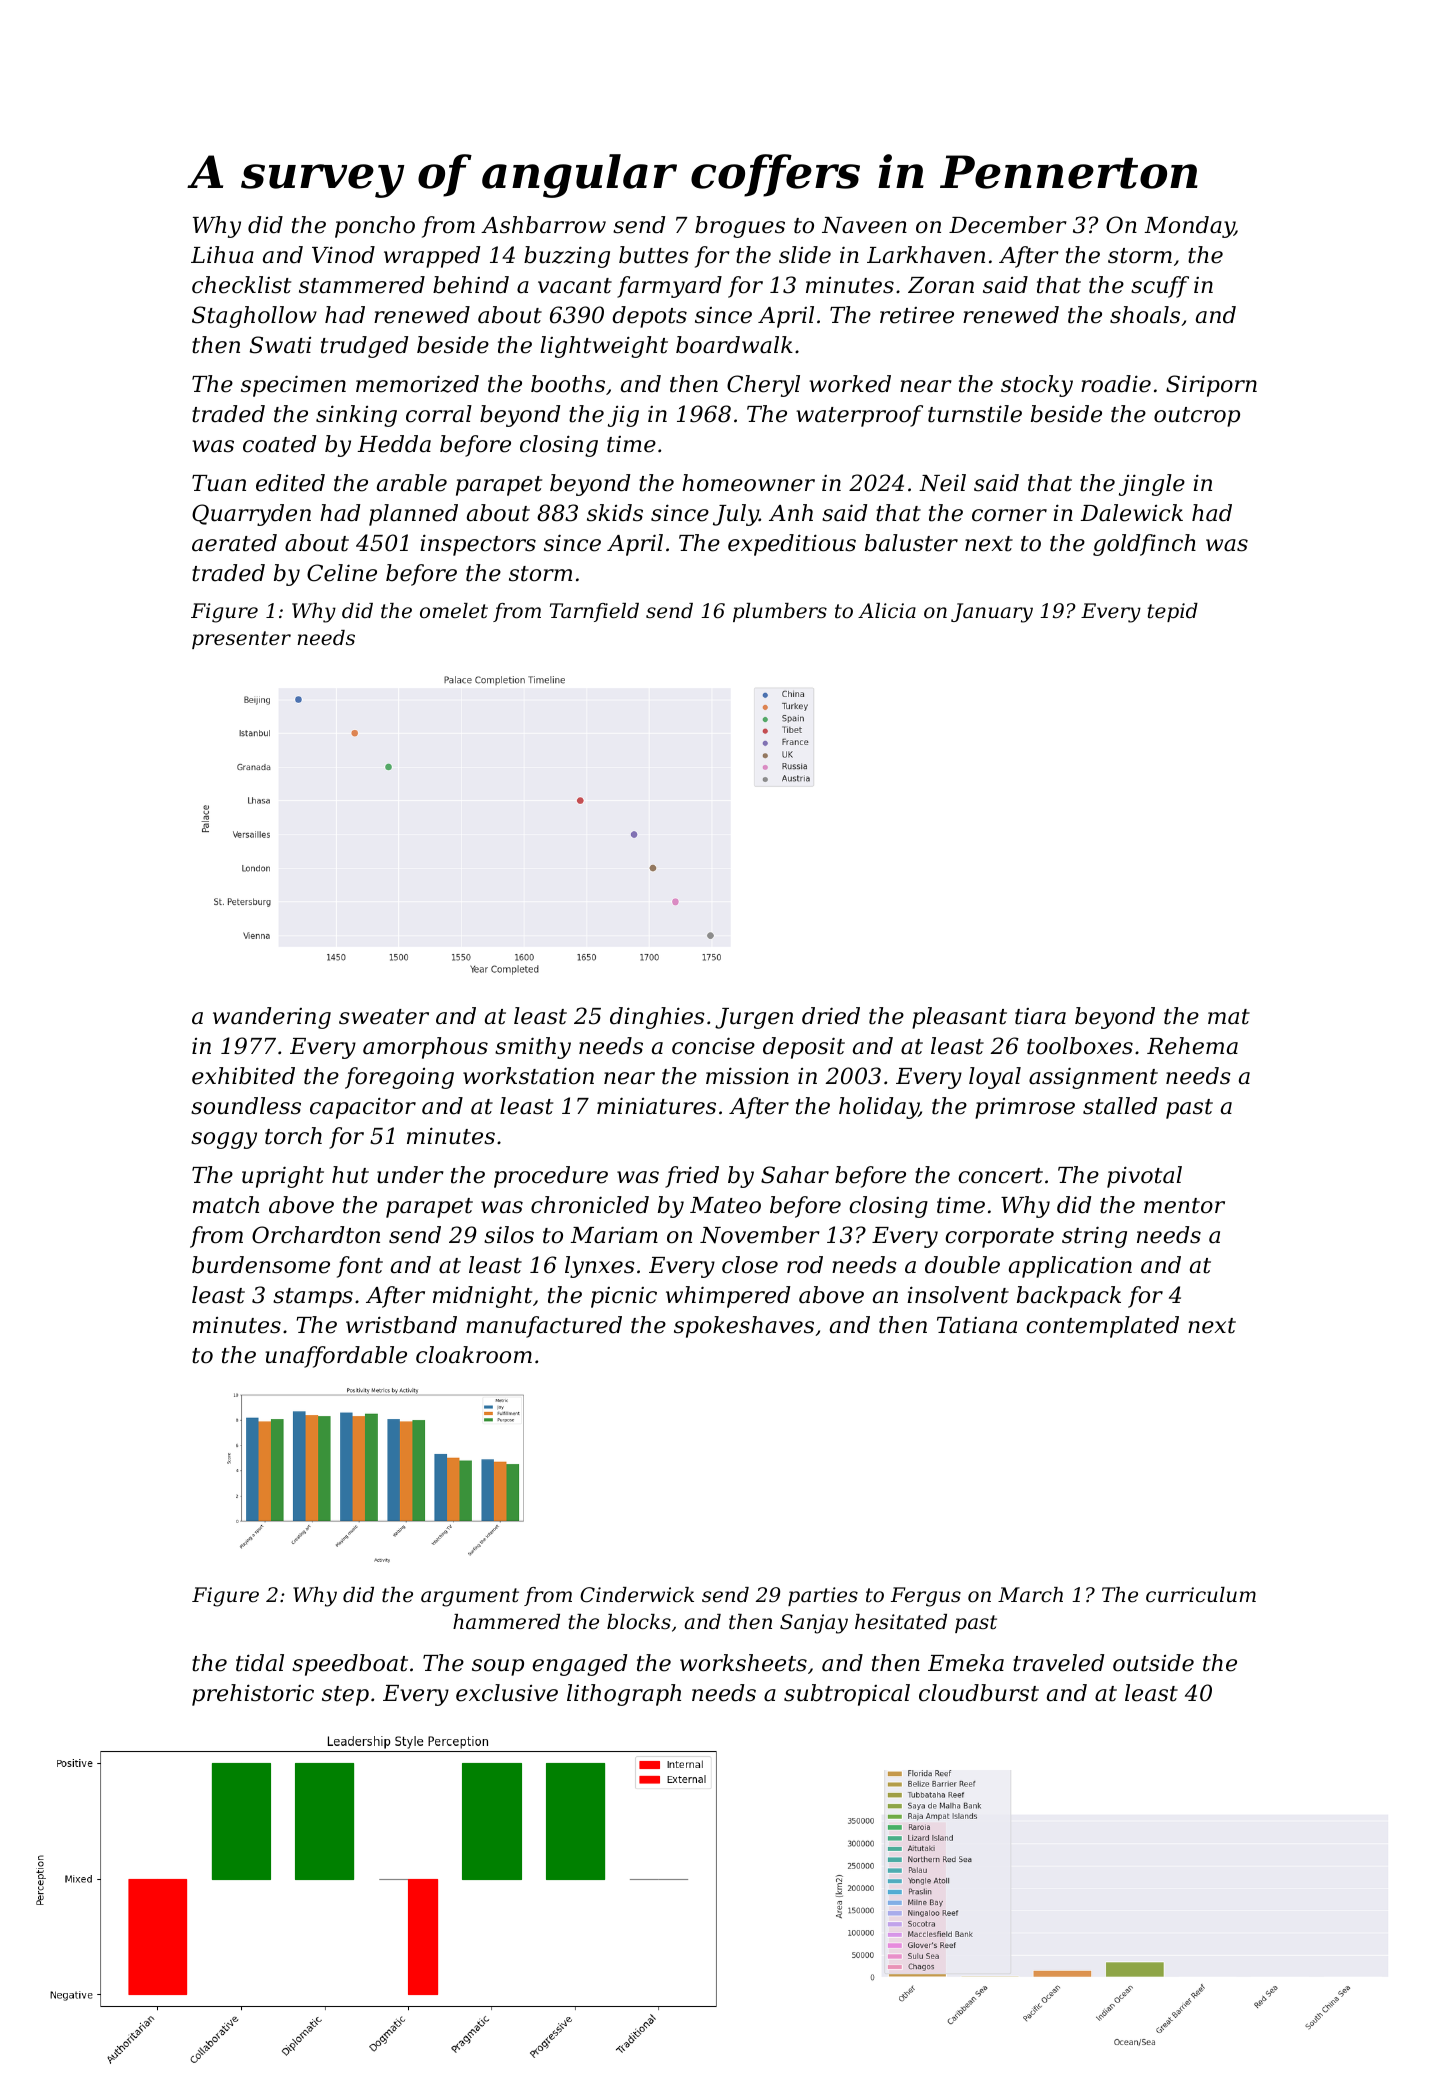 The height and width of the screenshot is (2100, 1450). What do you see at coordinates (1160, 287) in the screenshot?
I see `scuff` at bounding box center [1160, 287].
